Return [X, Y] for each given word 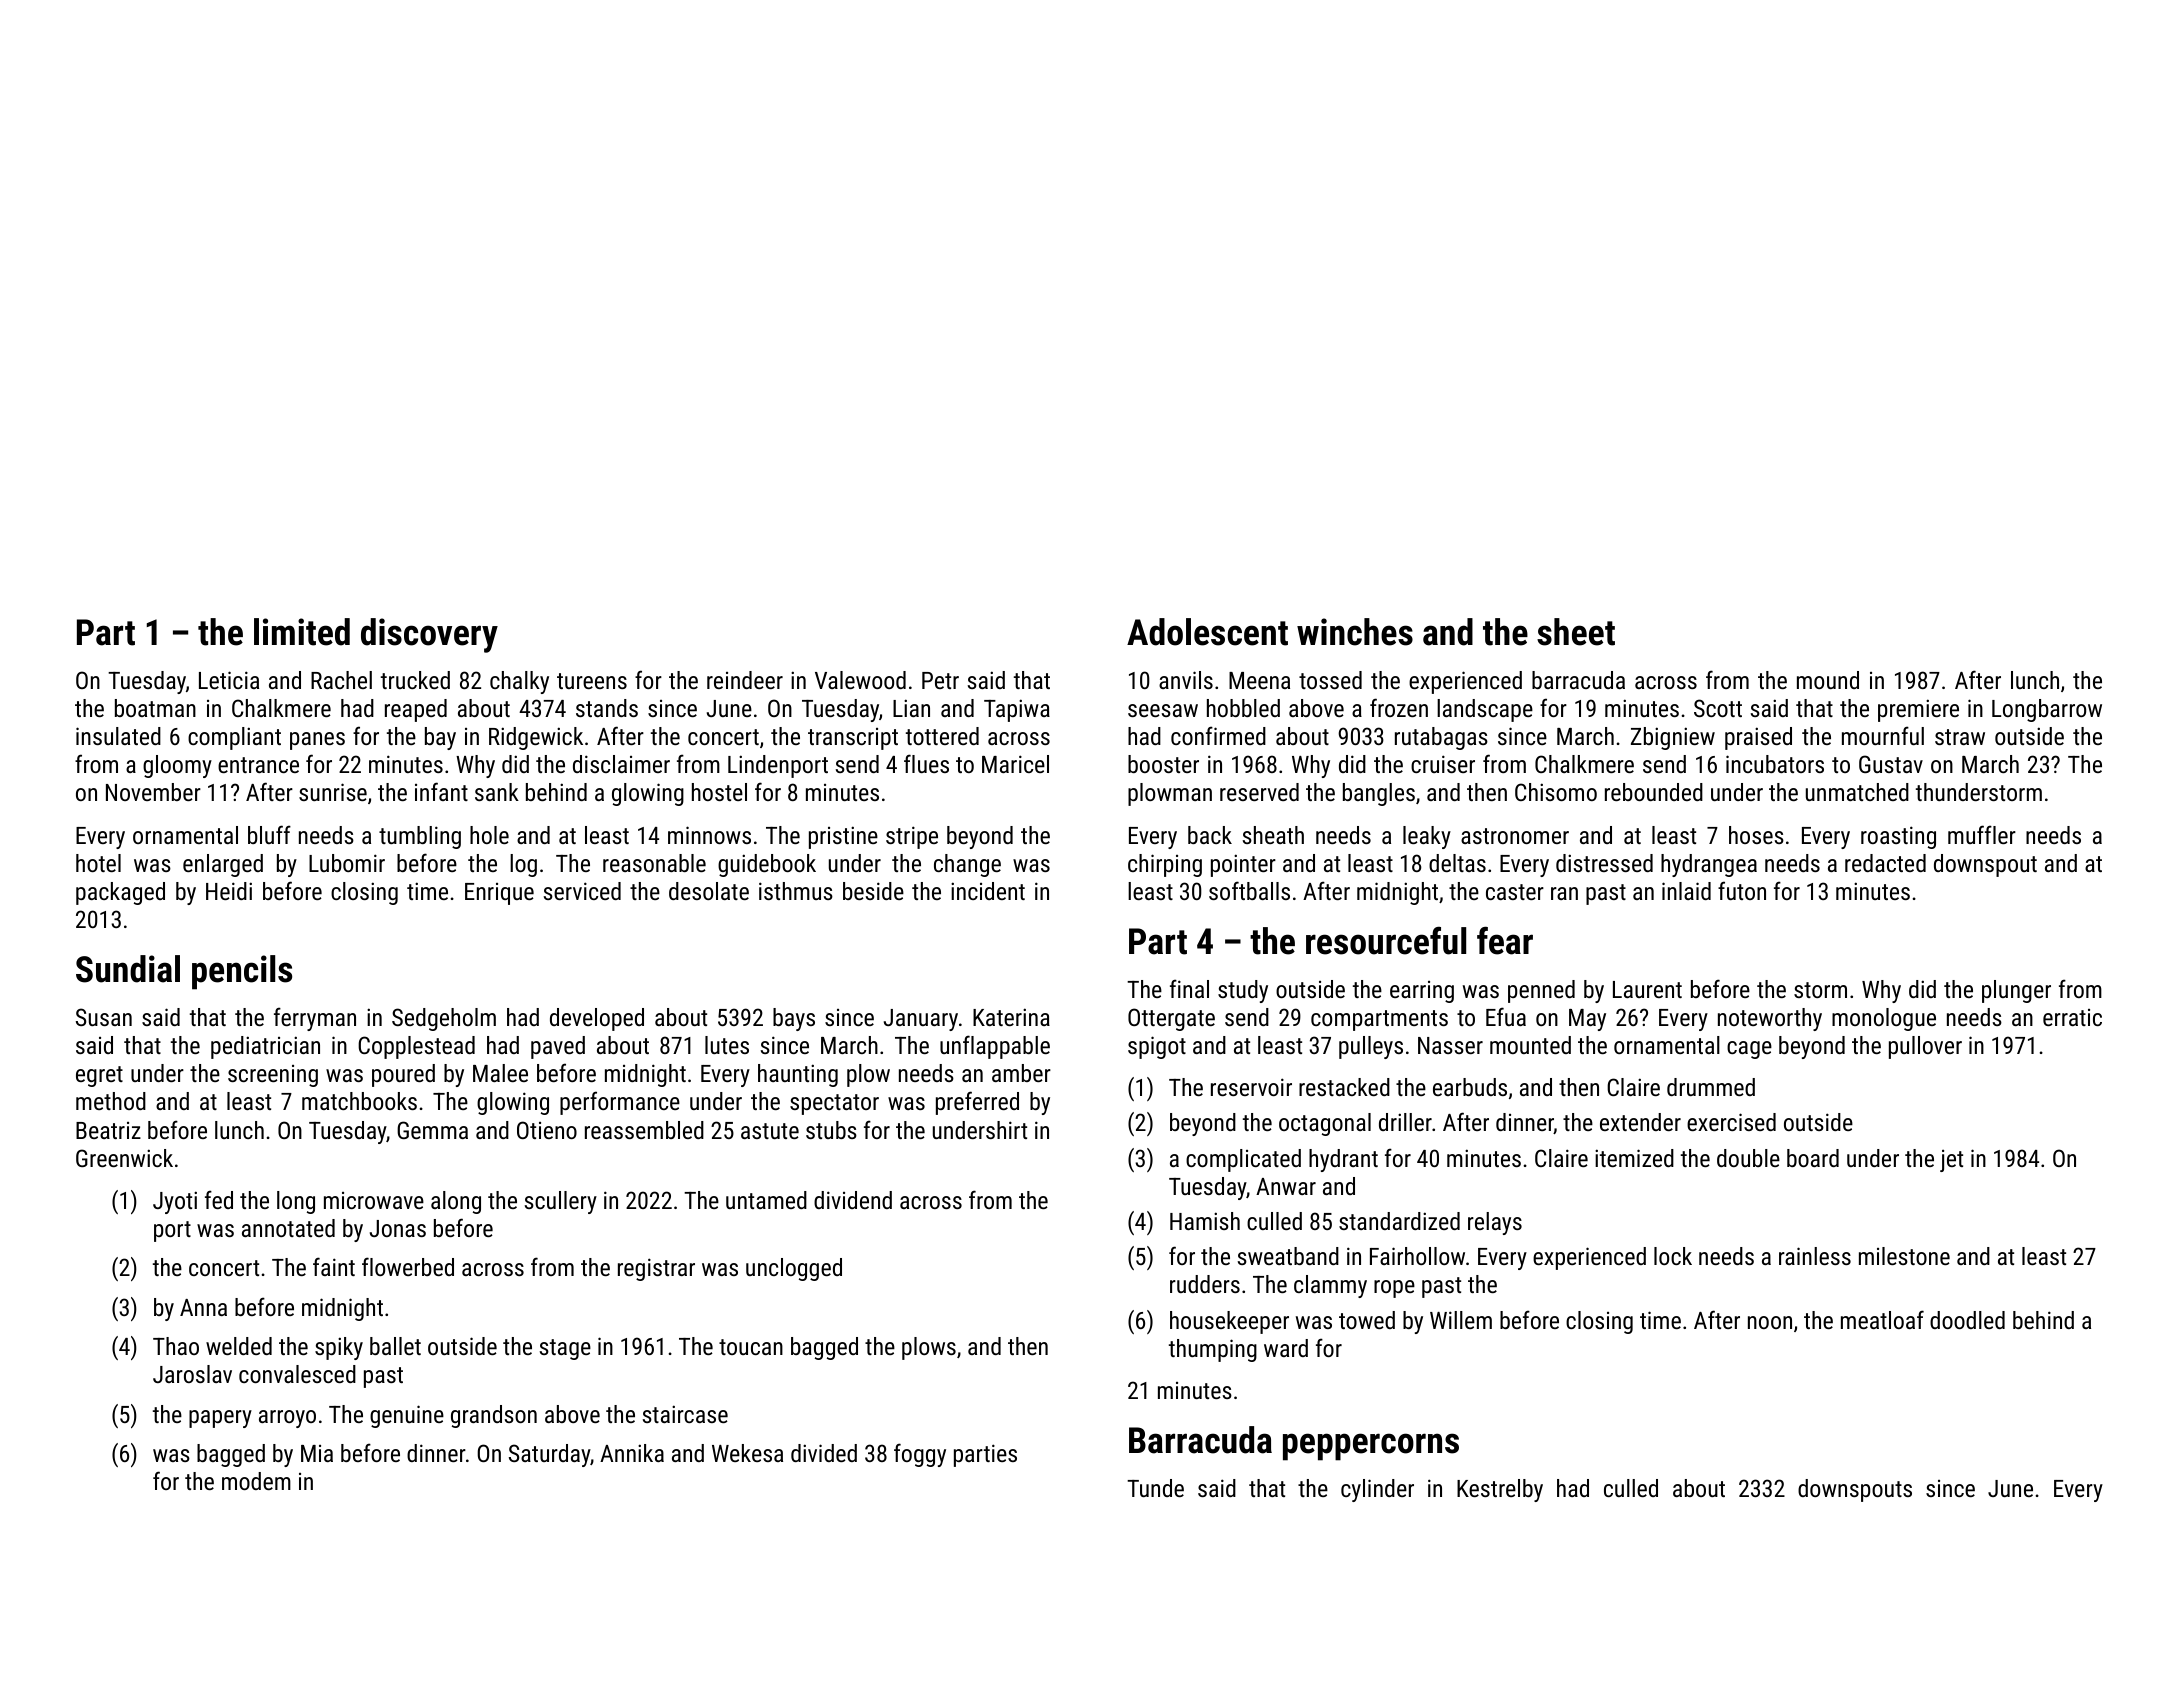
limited [302, 632]
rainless [1815, 1256]
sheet [1576, 632]
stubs [831, 1130]
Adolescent [1207, 632]
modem [256, 1481]
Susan [104, 1017]
